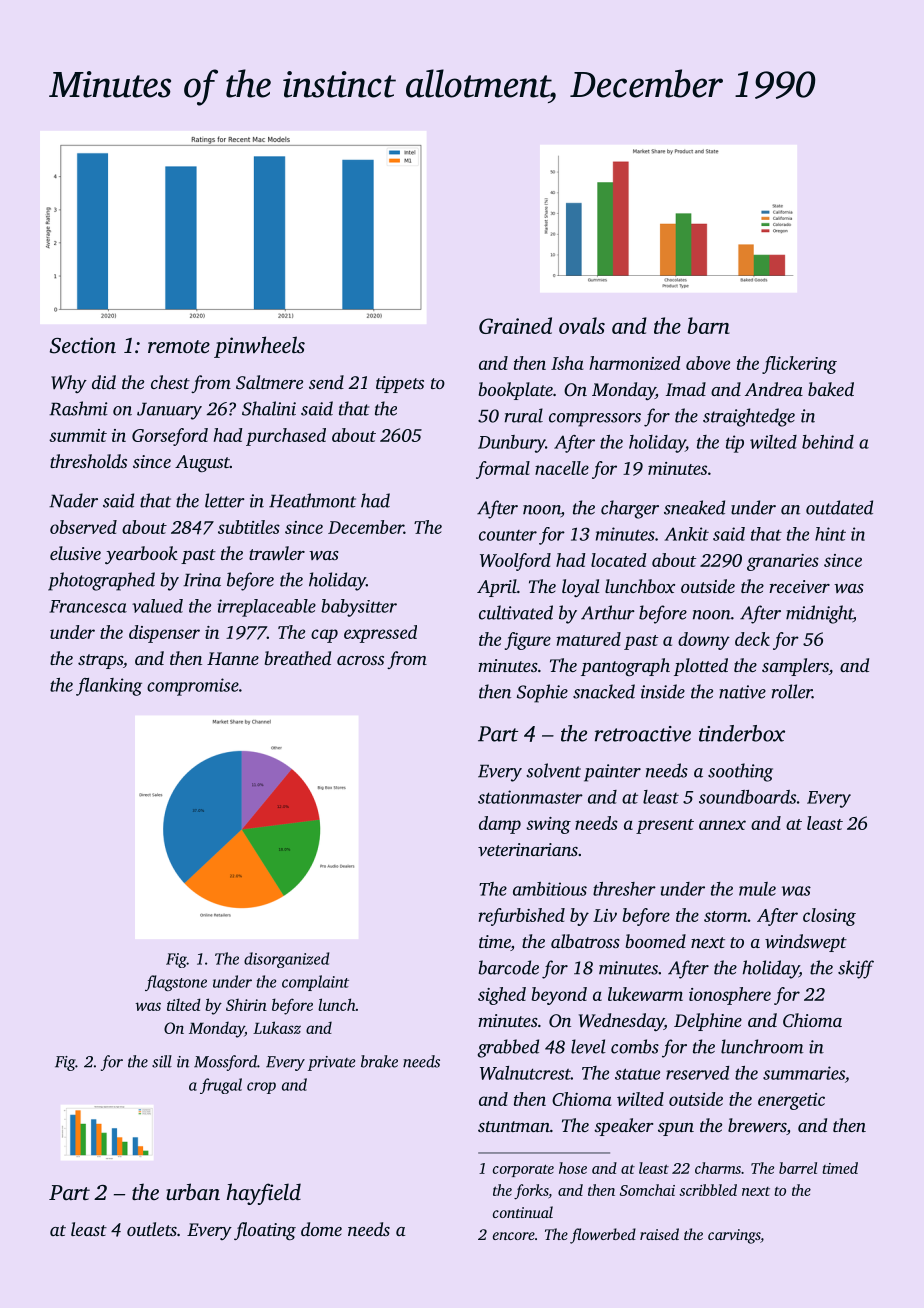  I want to click on pinwheels, so click(259, 347).
